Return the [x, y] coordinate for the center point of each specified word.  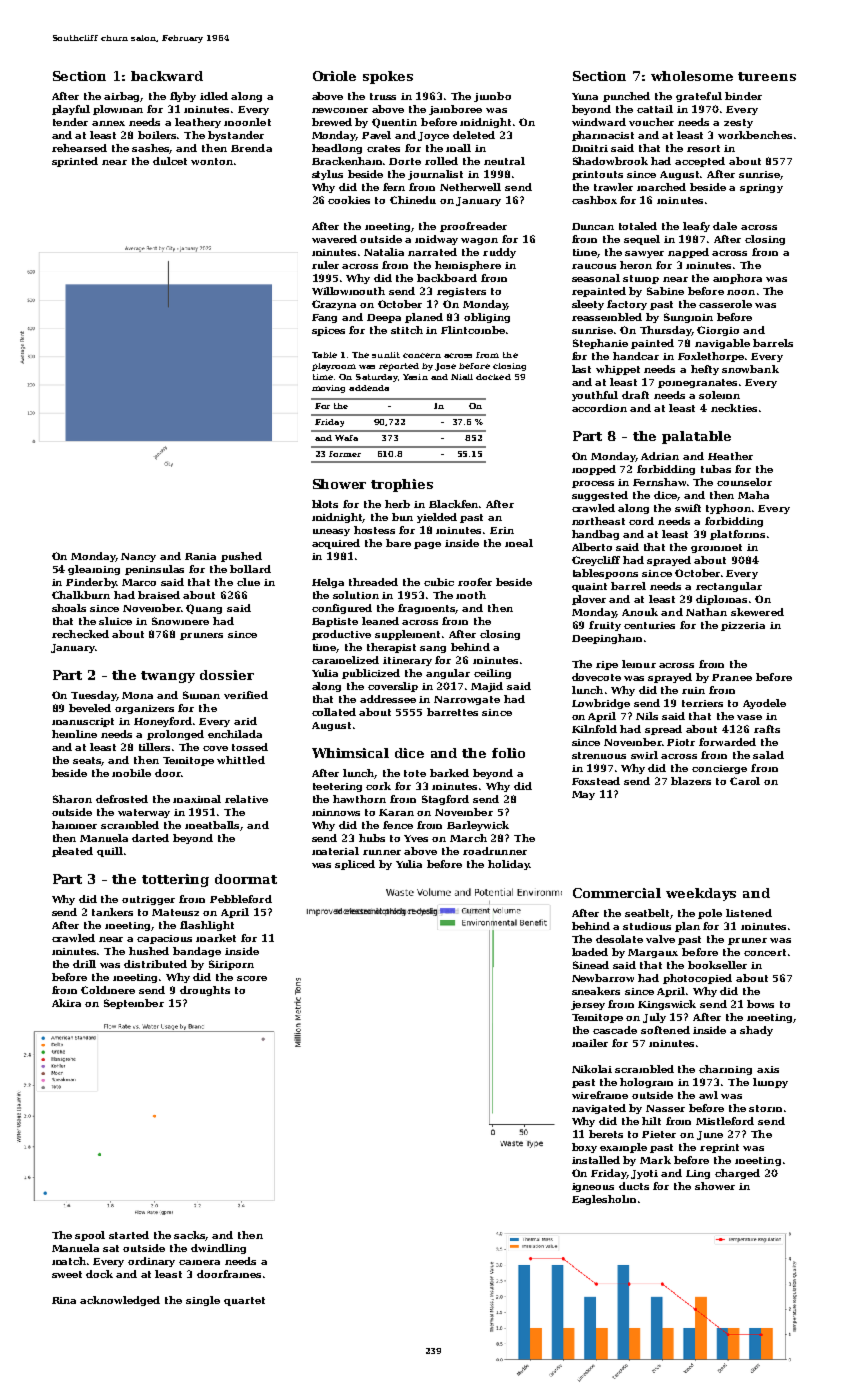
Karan [396, 812]
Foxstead [596, 781]
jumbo [492, 97]
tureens [767, 76]
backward [167, 76]
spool [90, 1236]
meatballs [213, 826]
